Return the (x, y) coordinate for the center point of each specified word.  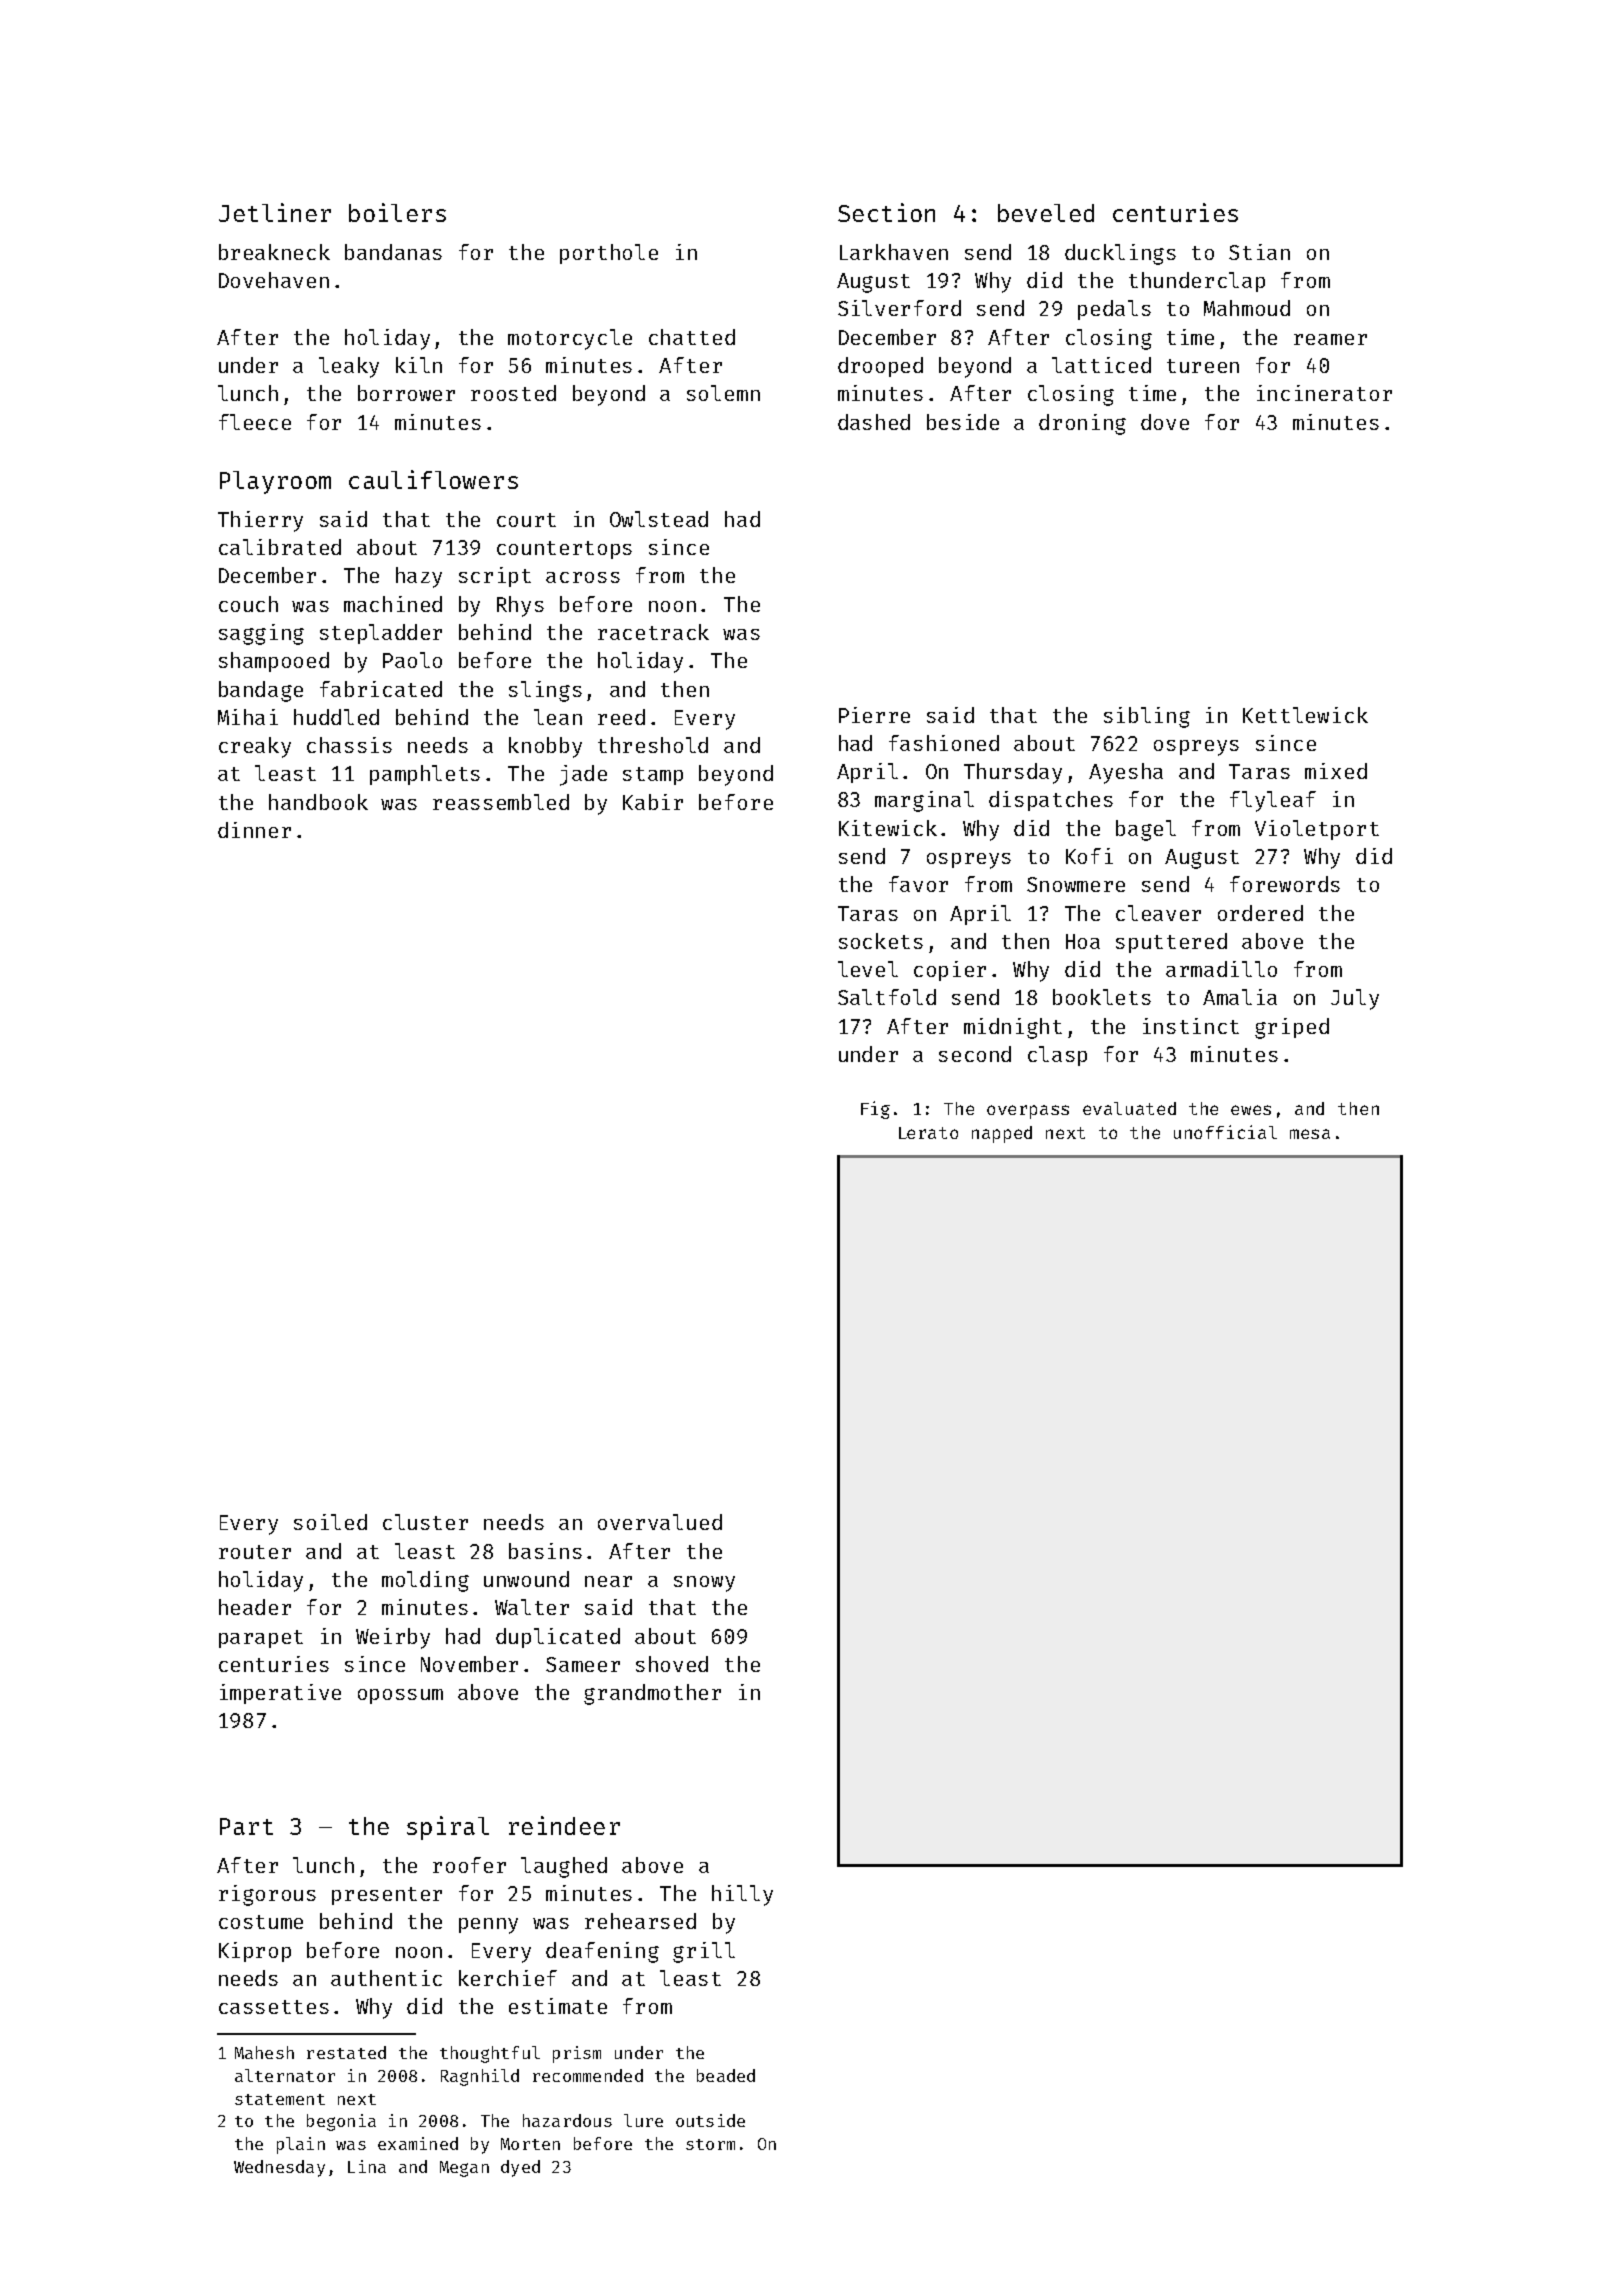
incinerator (1324, 393)
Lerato (928, 1133)
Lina (367, 2166)
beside (963, 422)
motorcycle (570, 339)
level (868, 969)
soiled (330, 1522)
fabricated (381, 689)
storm (710, 2144)
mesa (1310, 1134)
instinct (1191, 1026)
